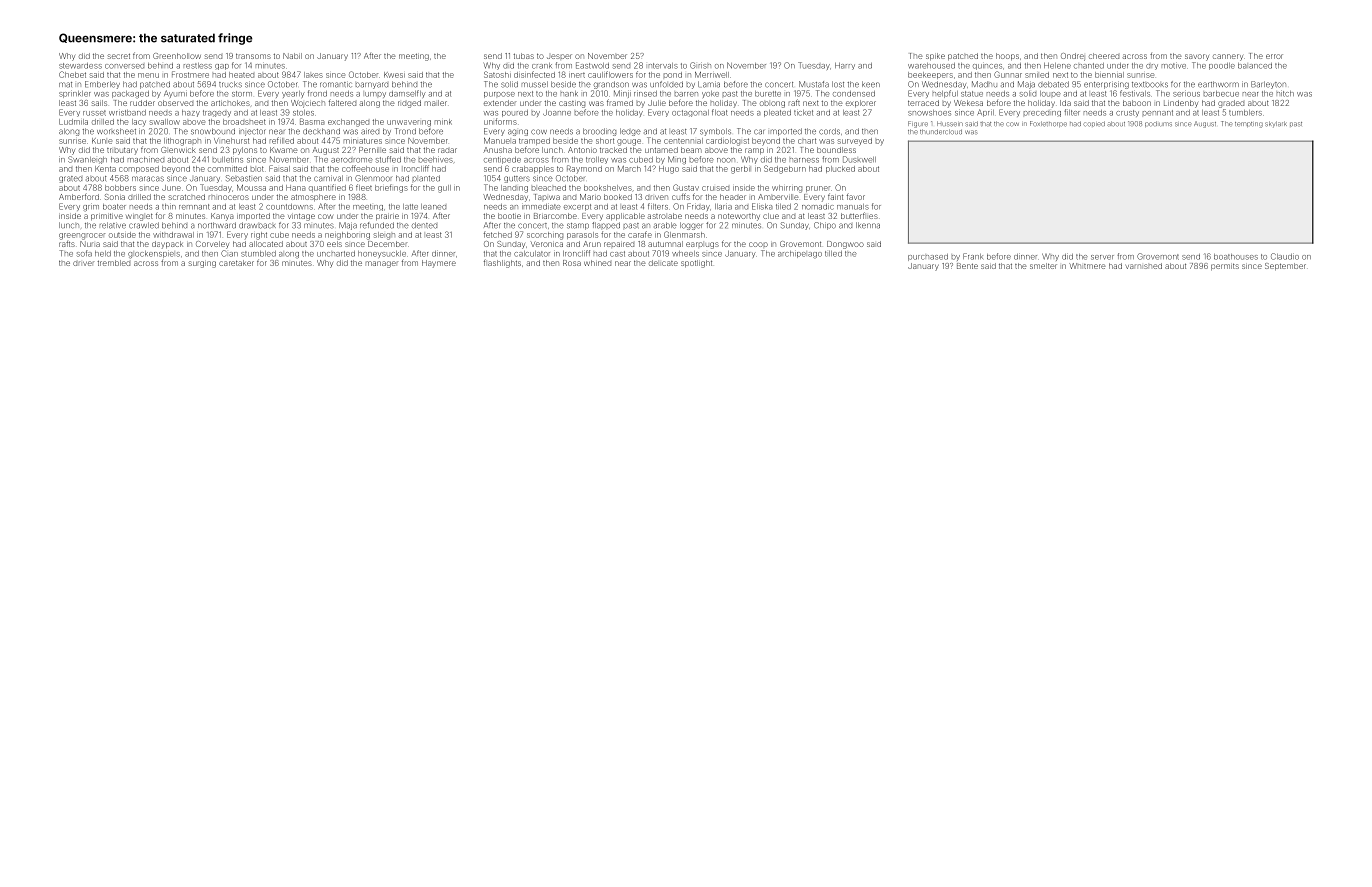  Describe the element at coordinates (352, 160) in the screenshot. I see `aerodrome` at that location.
